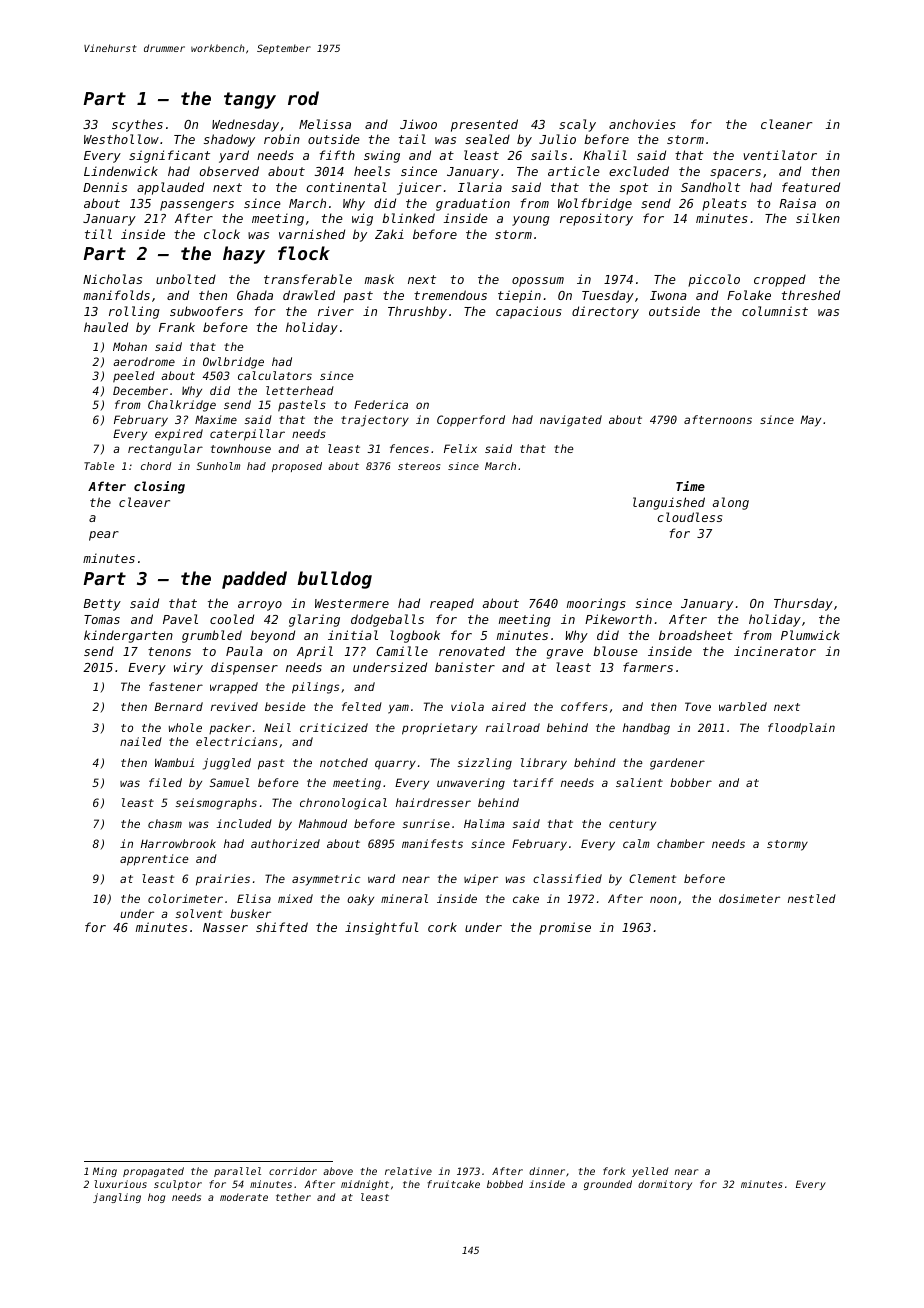  What do you see at coordinates (681, 843) in the screenshot?
I see `chamber` at bounding box center [681, 843].
